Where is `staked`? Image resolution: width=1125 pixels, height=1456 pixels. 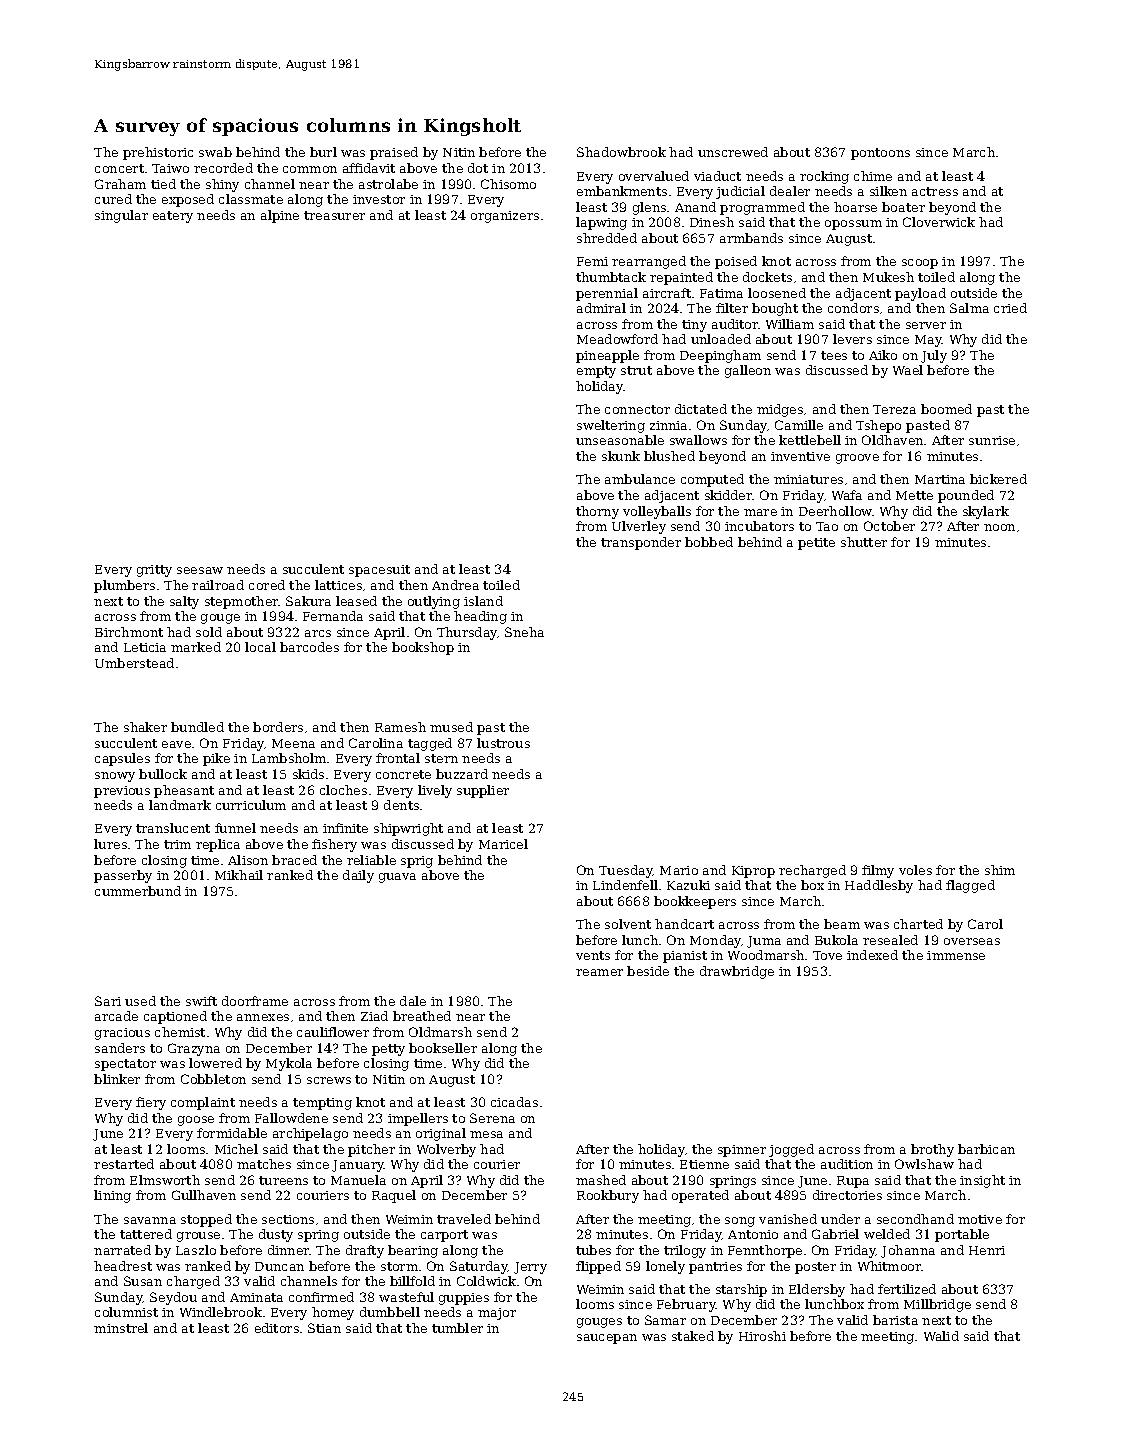 staked is located at coordinates (693, 1336).
